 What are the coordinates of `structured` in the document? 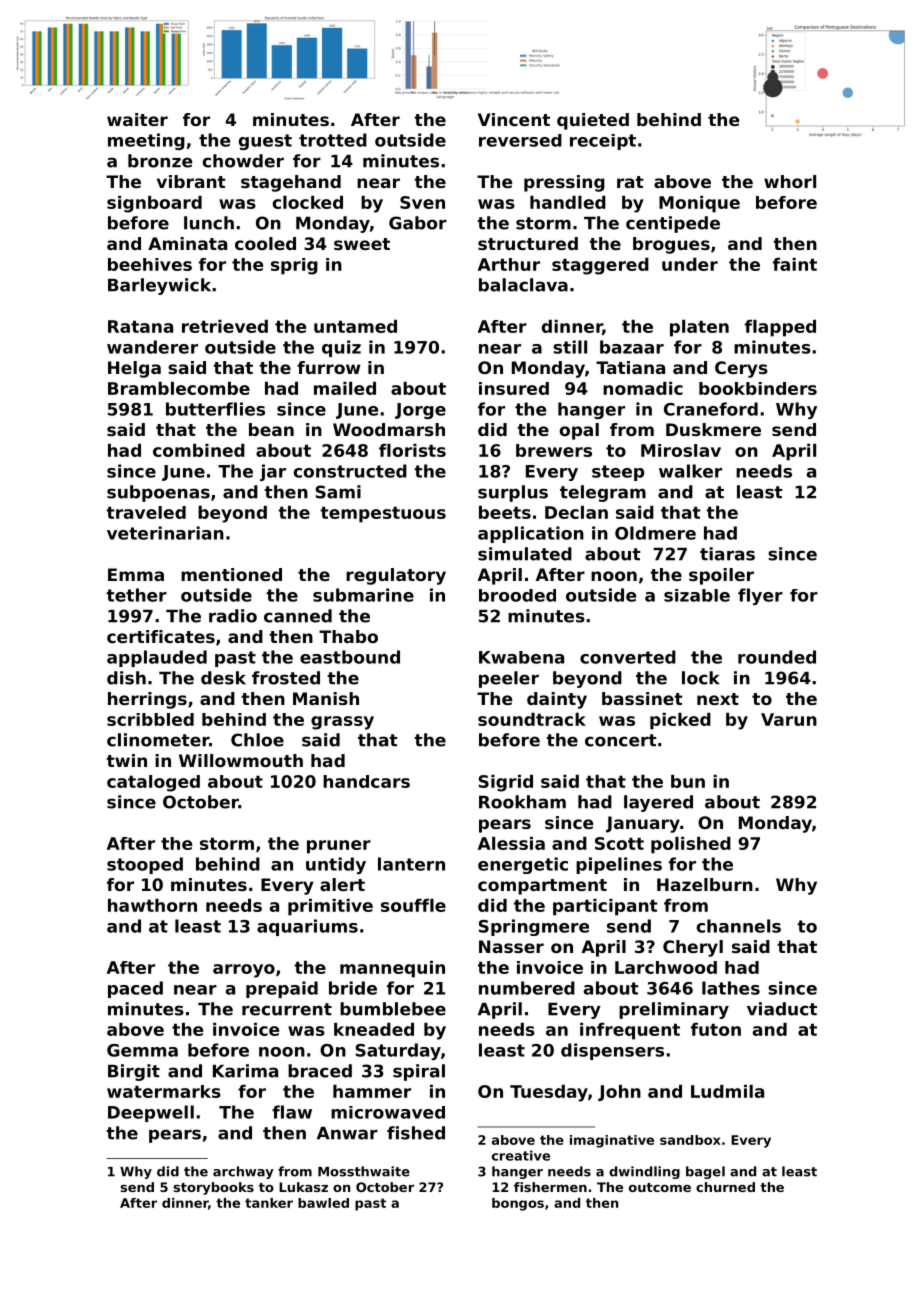 It's located at (528, 243).
